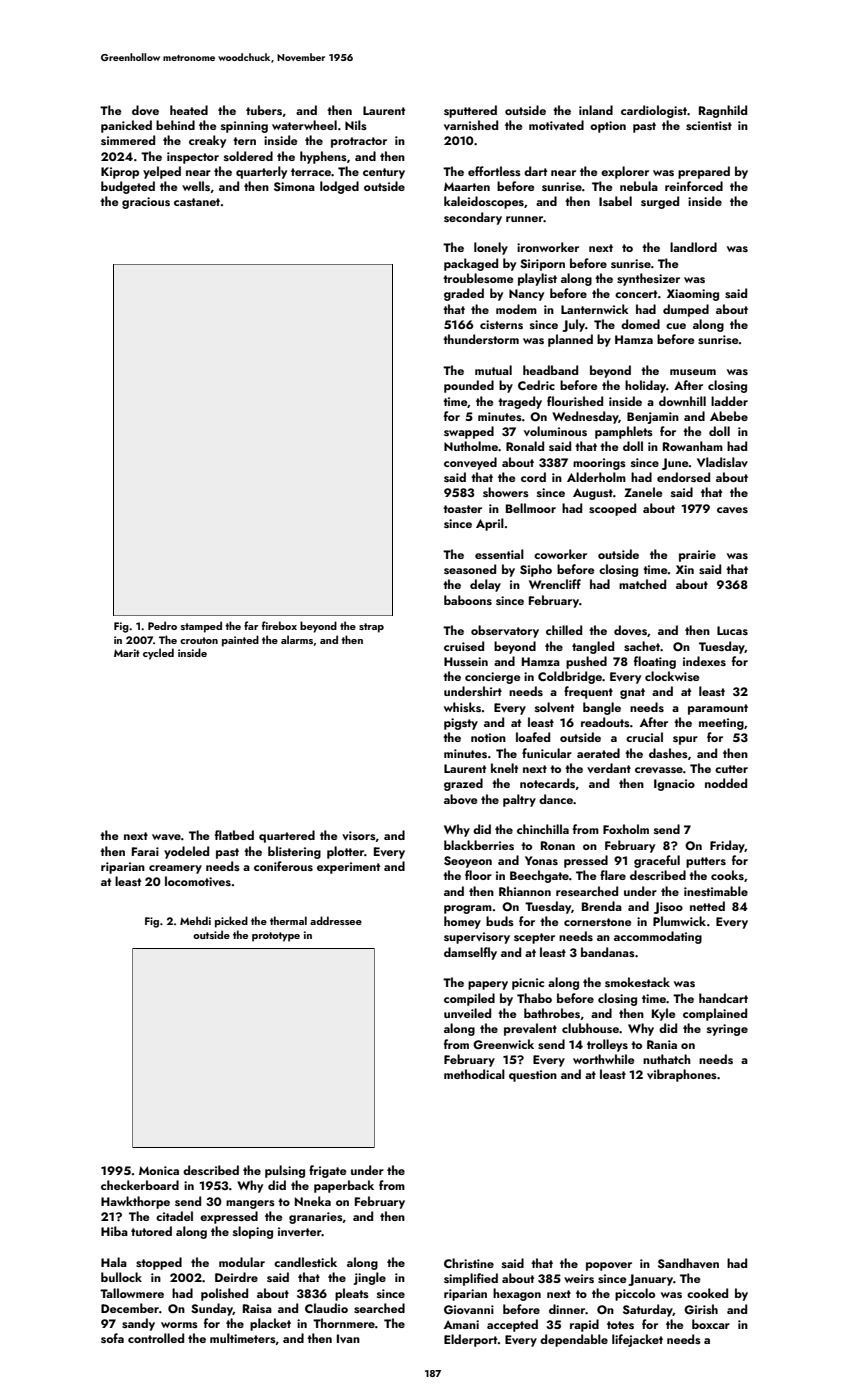  I want to click on heated, so click(189, 110).
